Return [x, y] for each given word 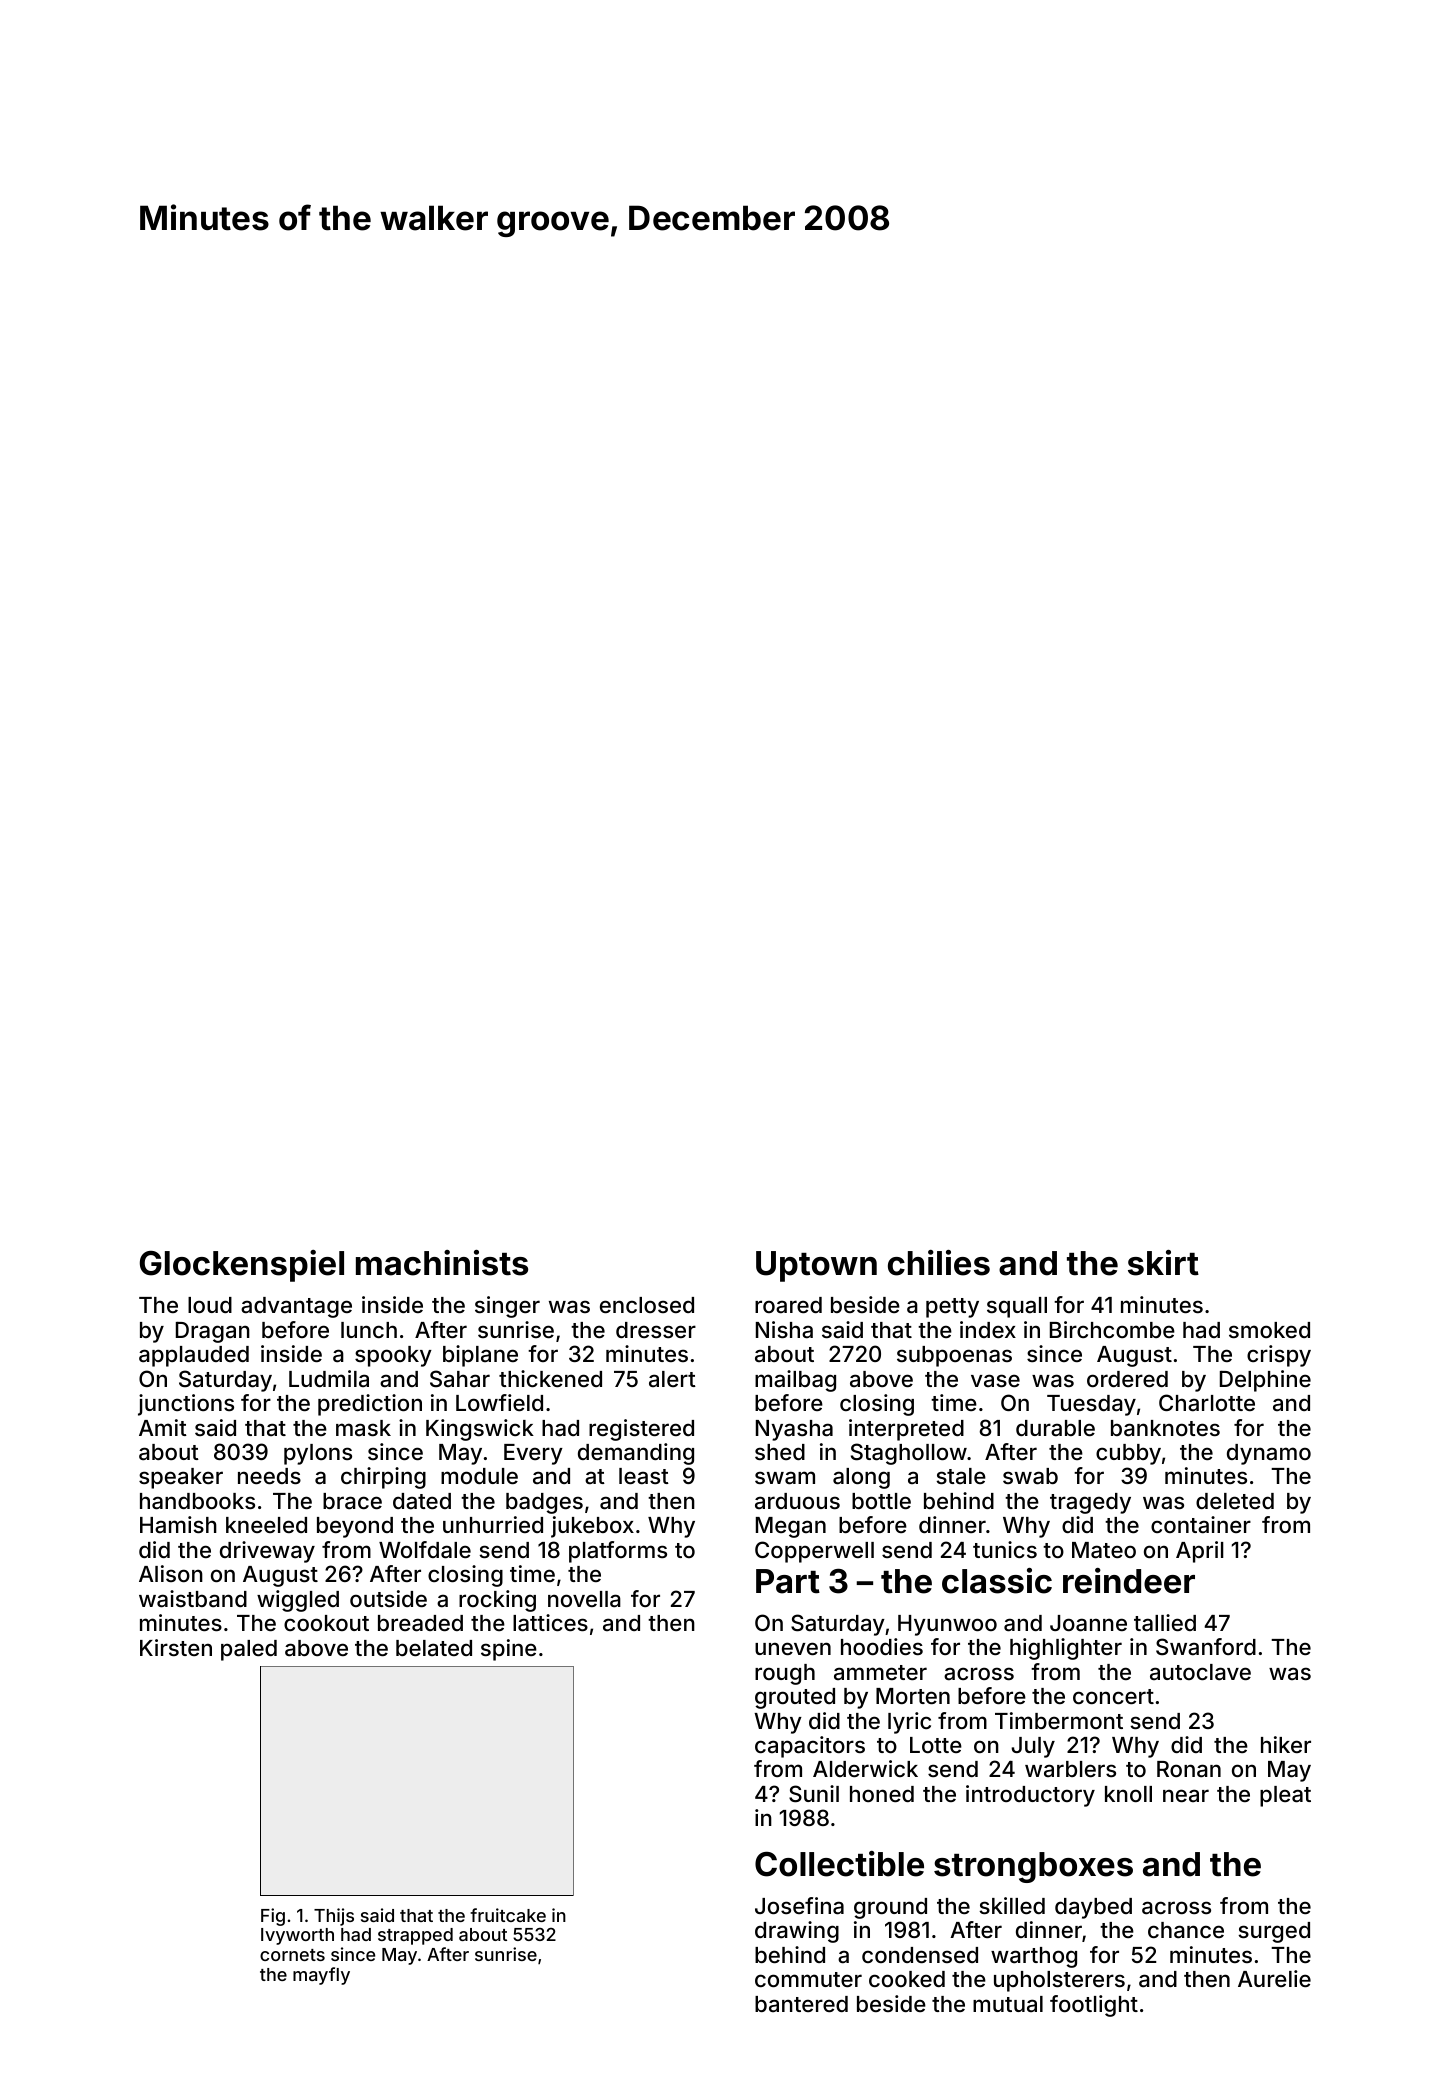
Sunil [814, 1794]
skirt [1163, 1263]
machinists [442, 1263]
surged [1274, 1932]
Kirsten [176, 1647]
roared [788, 1305]
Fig [273, 1917]
